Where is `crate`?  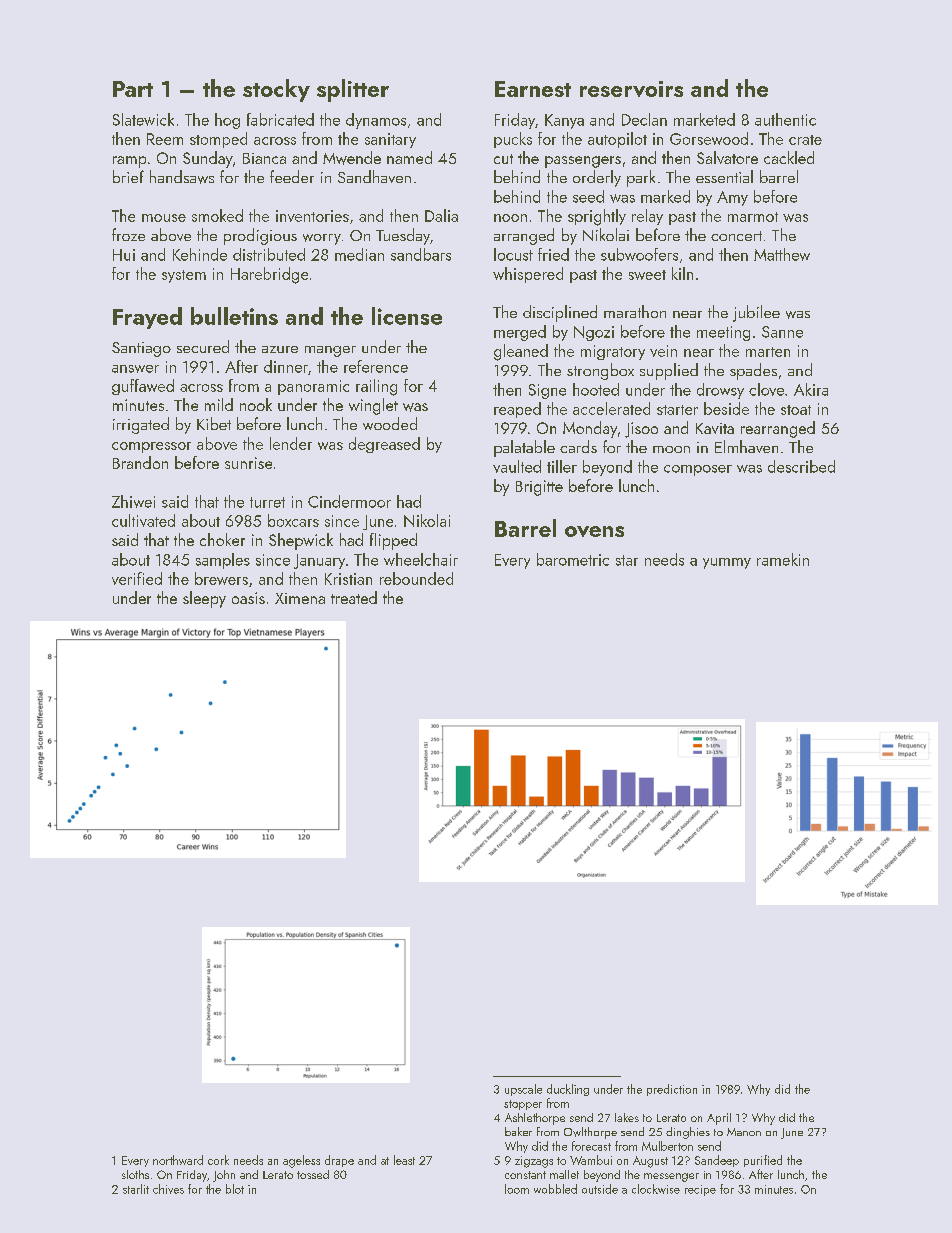
crate is located at coordinates (805, 140).
